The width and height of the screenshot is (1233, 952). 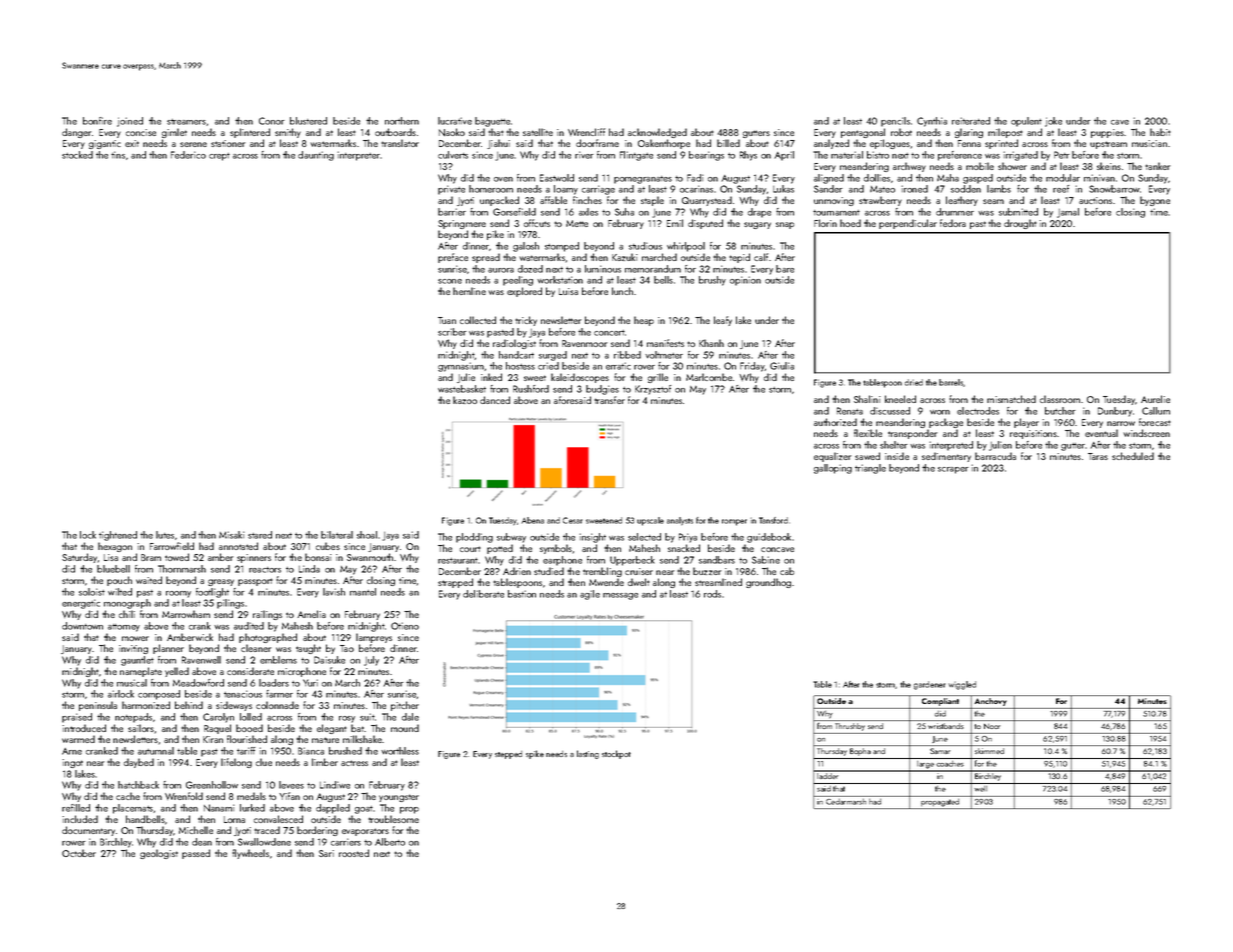 I want to click on Cesar, so click(x=573, y=520).
